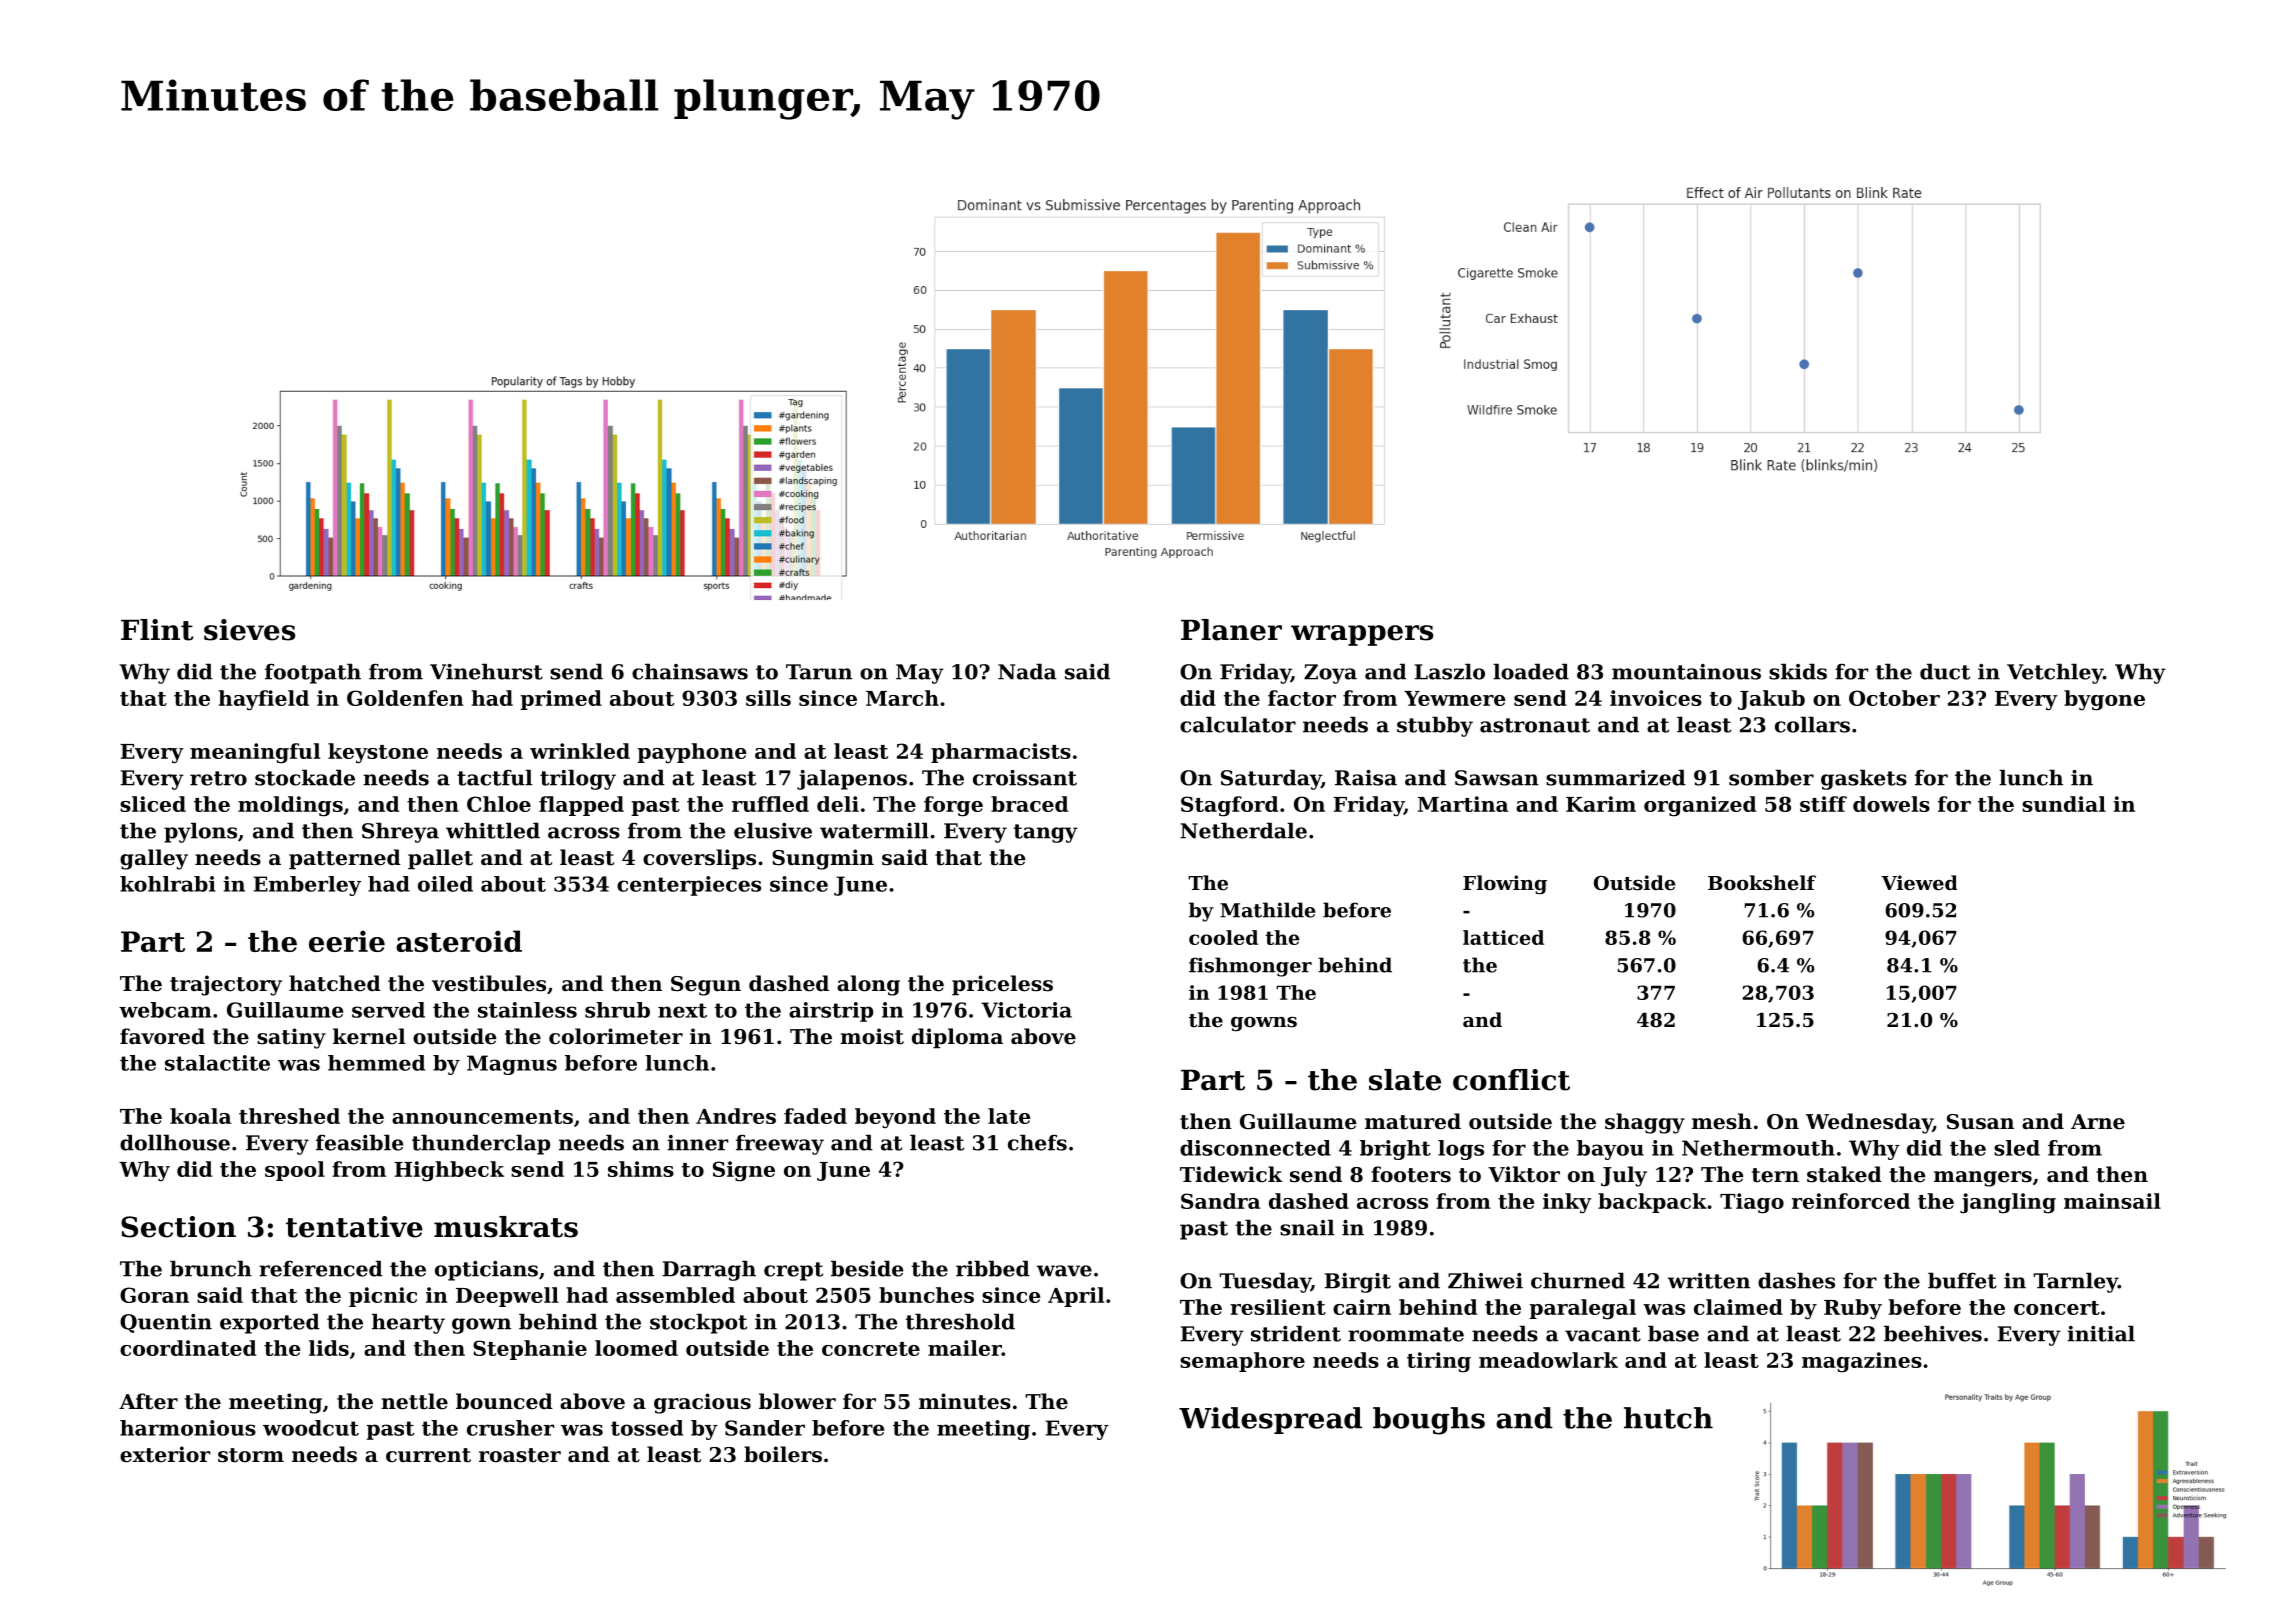  Describe the element at coordinates (1027, 671) in the document. I see `Nada` at that location.
